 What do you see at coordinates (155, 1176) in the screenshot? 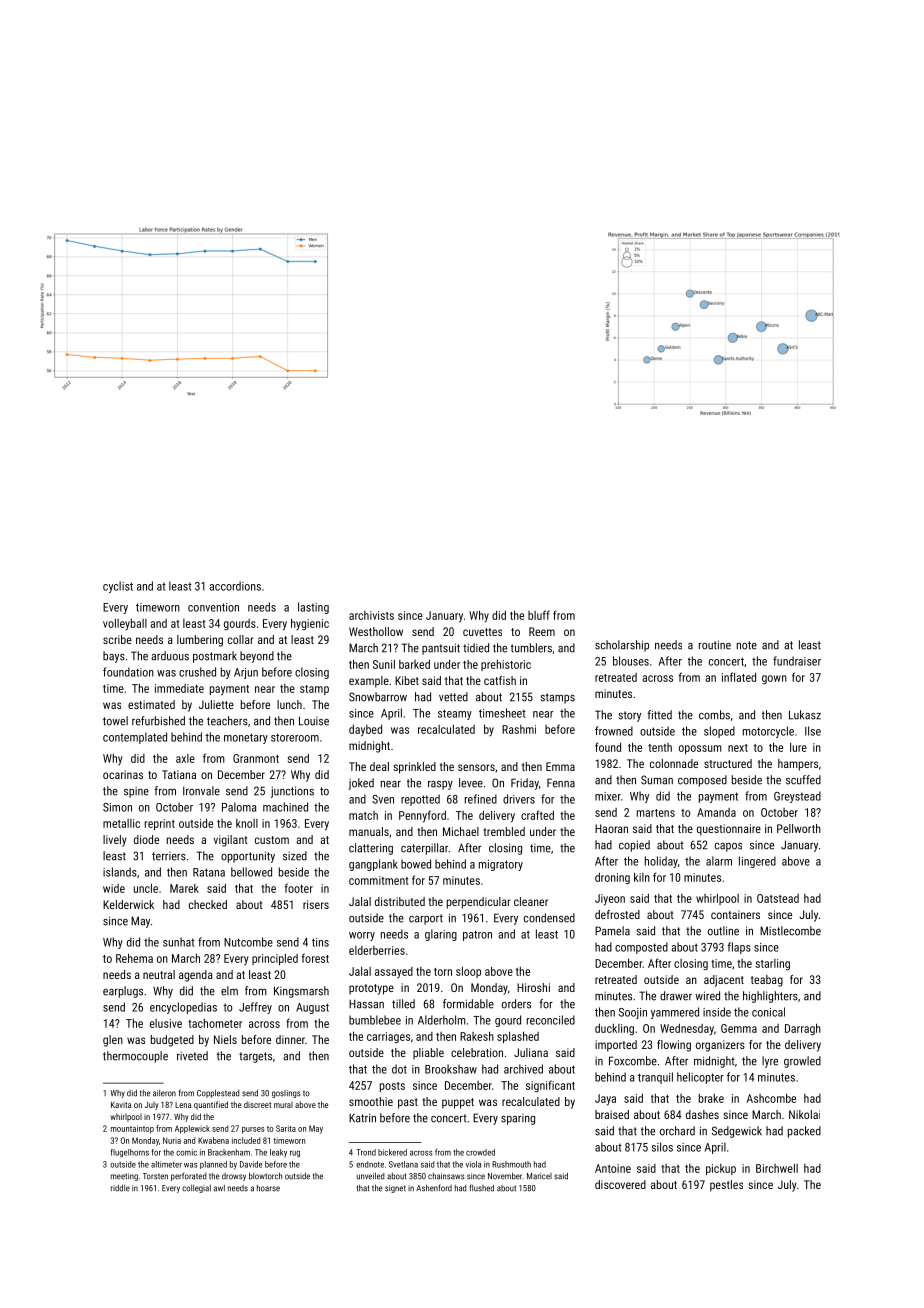
I see `Torsten` at bounding box center [155, 1176].
